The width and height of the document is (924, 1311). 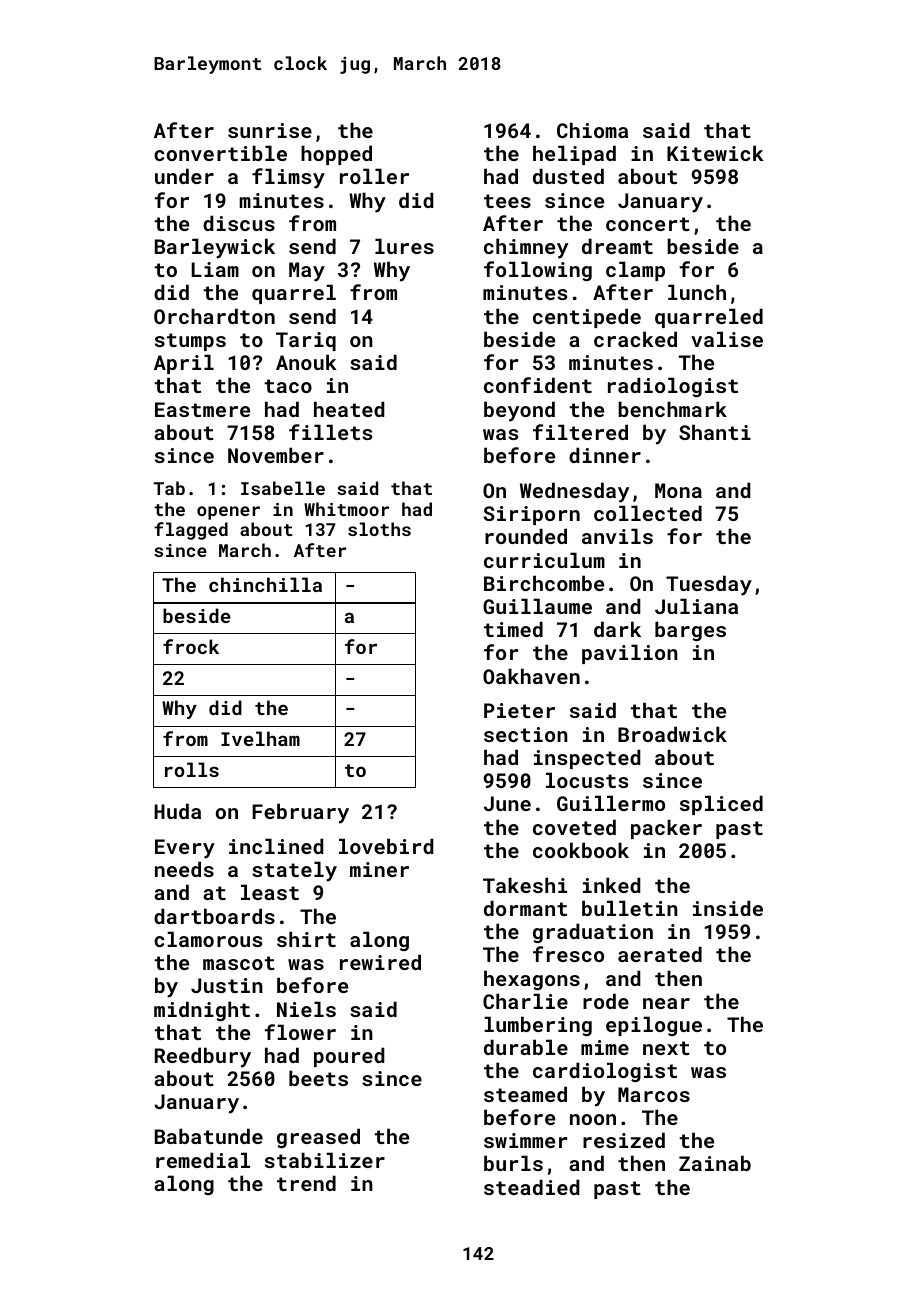 What do you see at coordinates (728, 908) in the document?
I see `inside` at bounding box center [728, 908].
